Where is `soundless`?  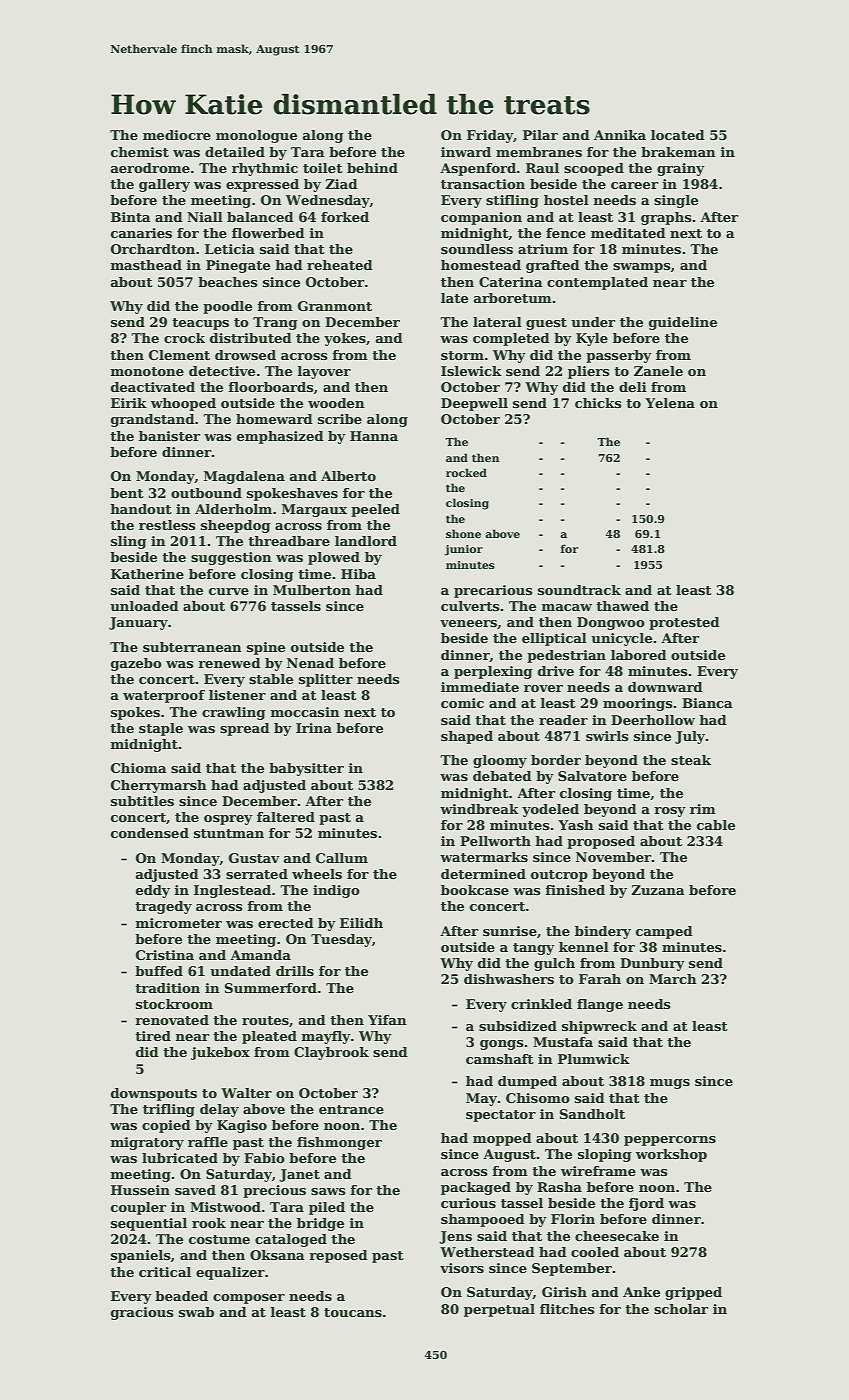
soundless is located at coordinates (477, 249).
